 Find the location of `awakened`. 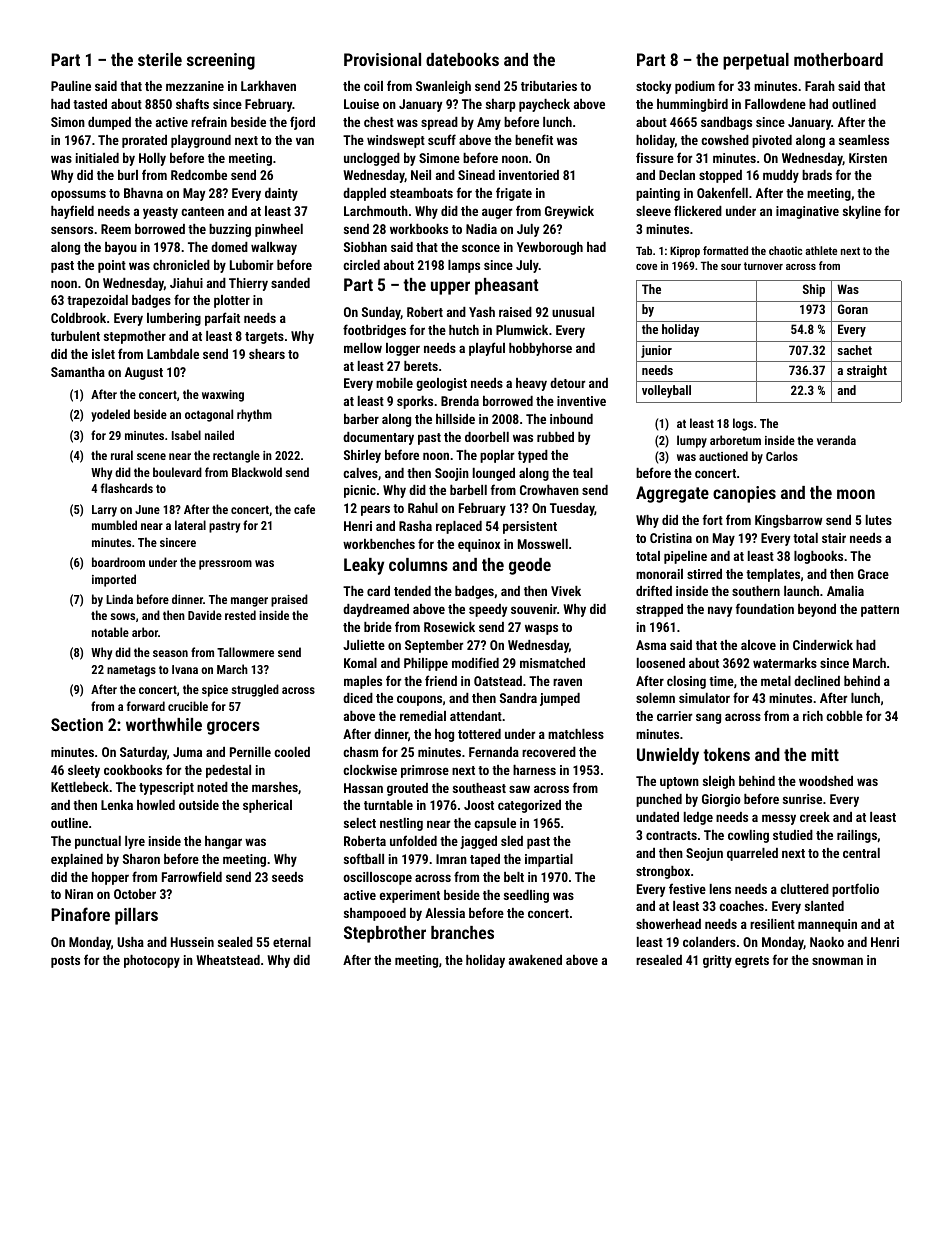

awakened is located at coordinates (535, 960).
